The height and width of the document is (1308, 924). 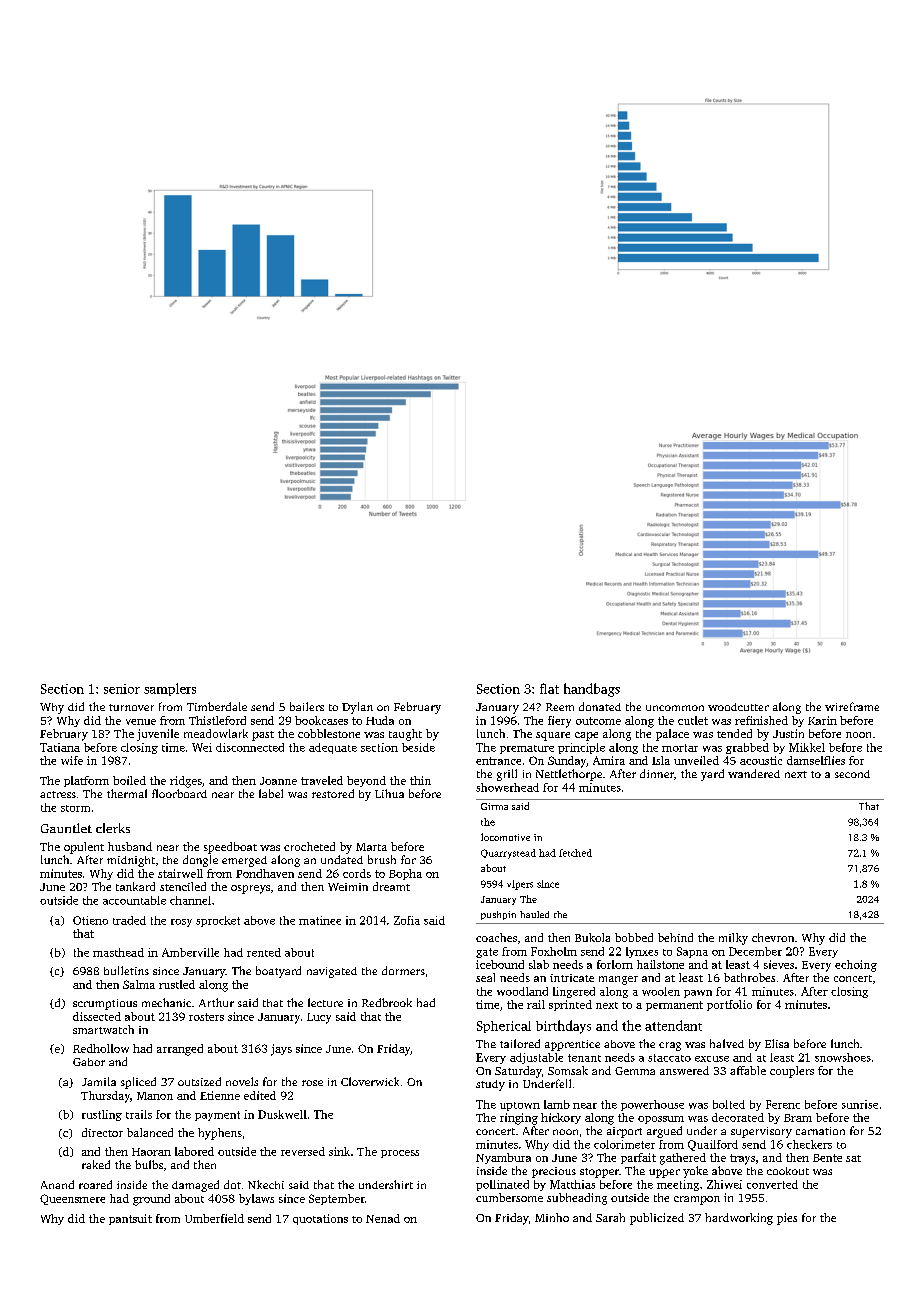 I want to click on wandered, so click(x=754, y=773).
